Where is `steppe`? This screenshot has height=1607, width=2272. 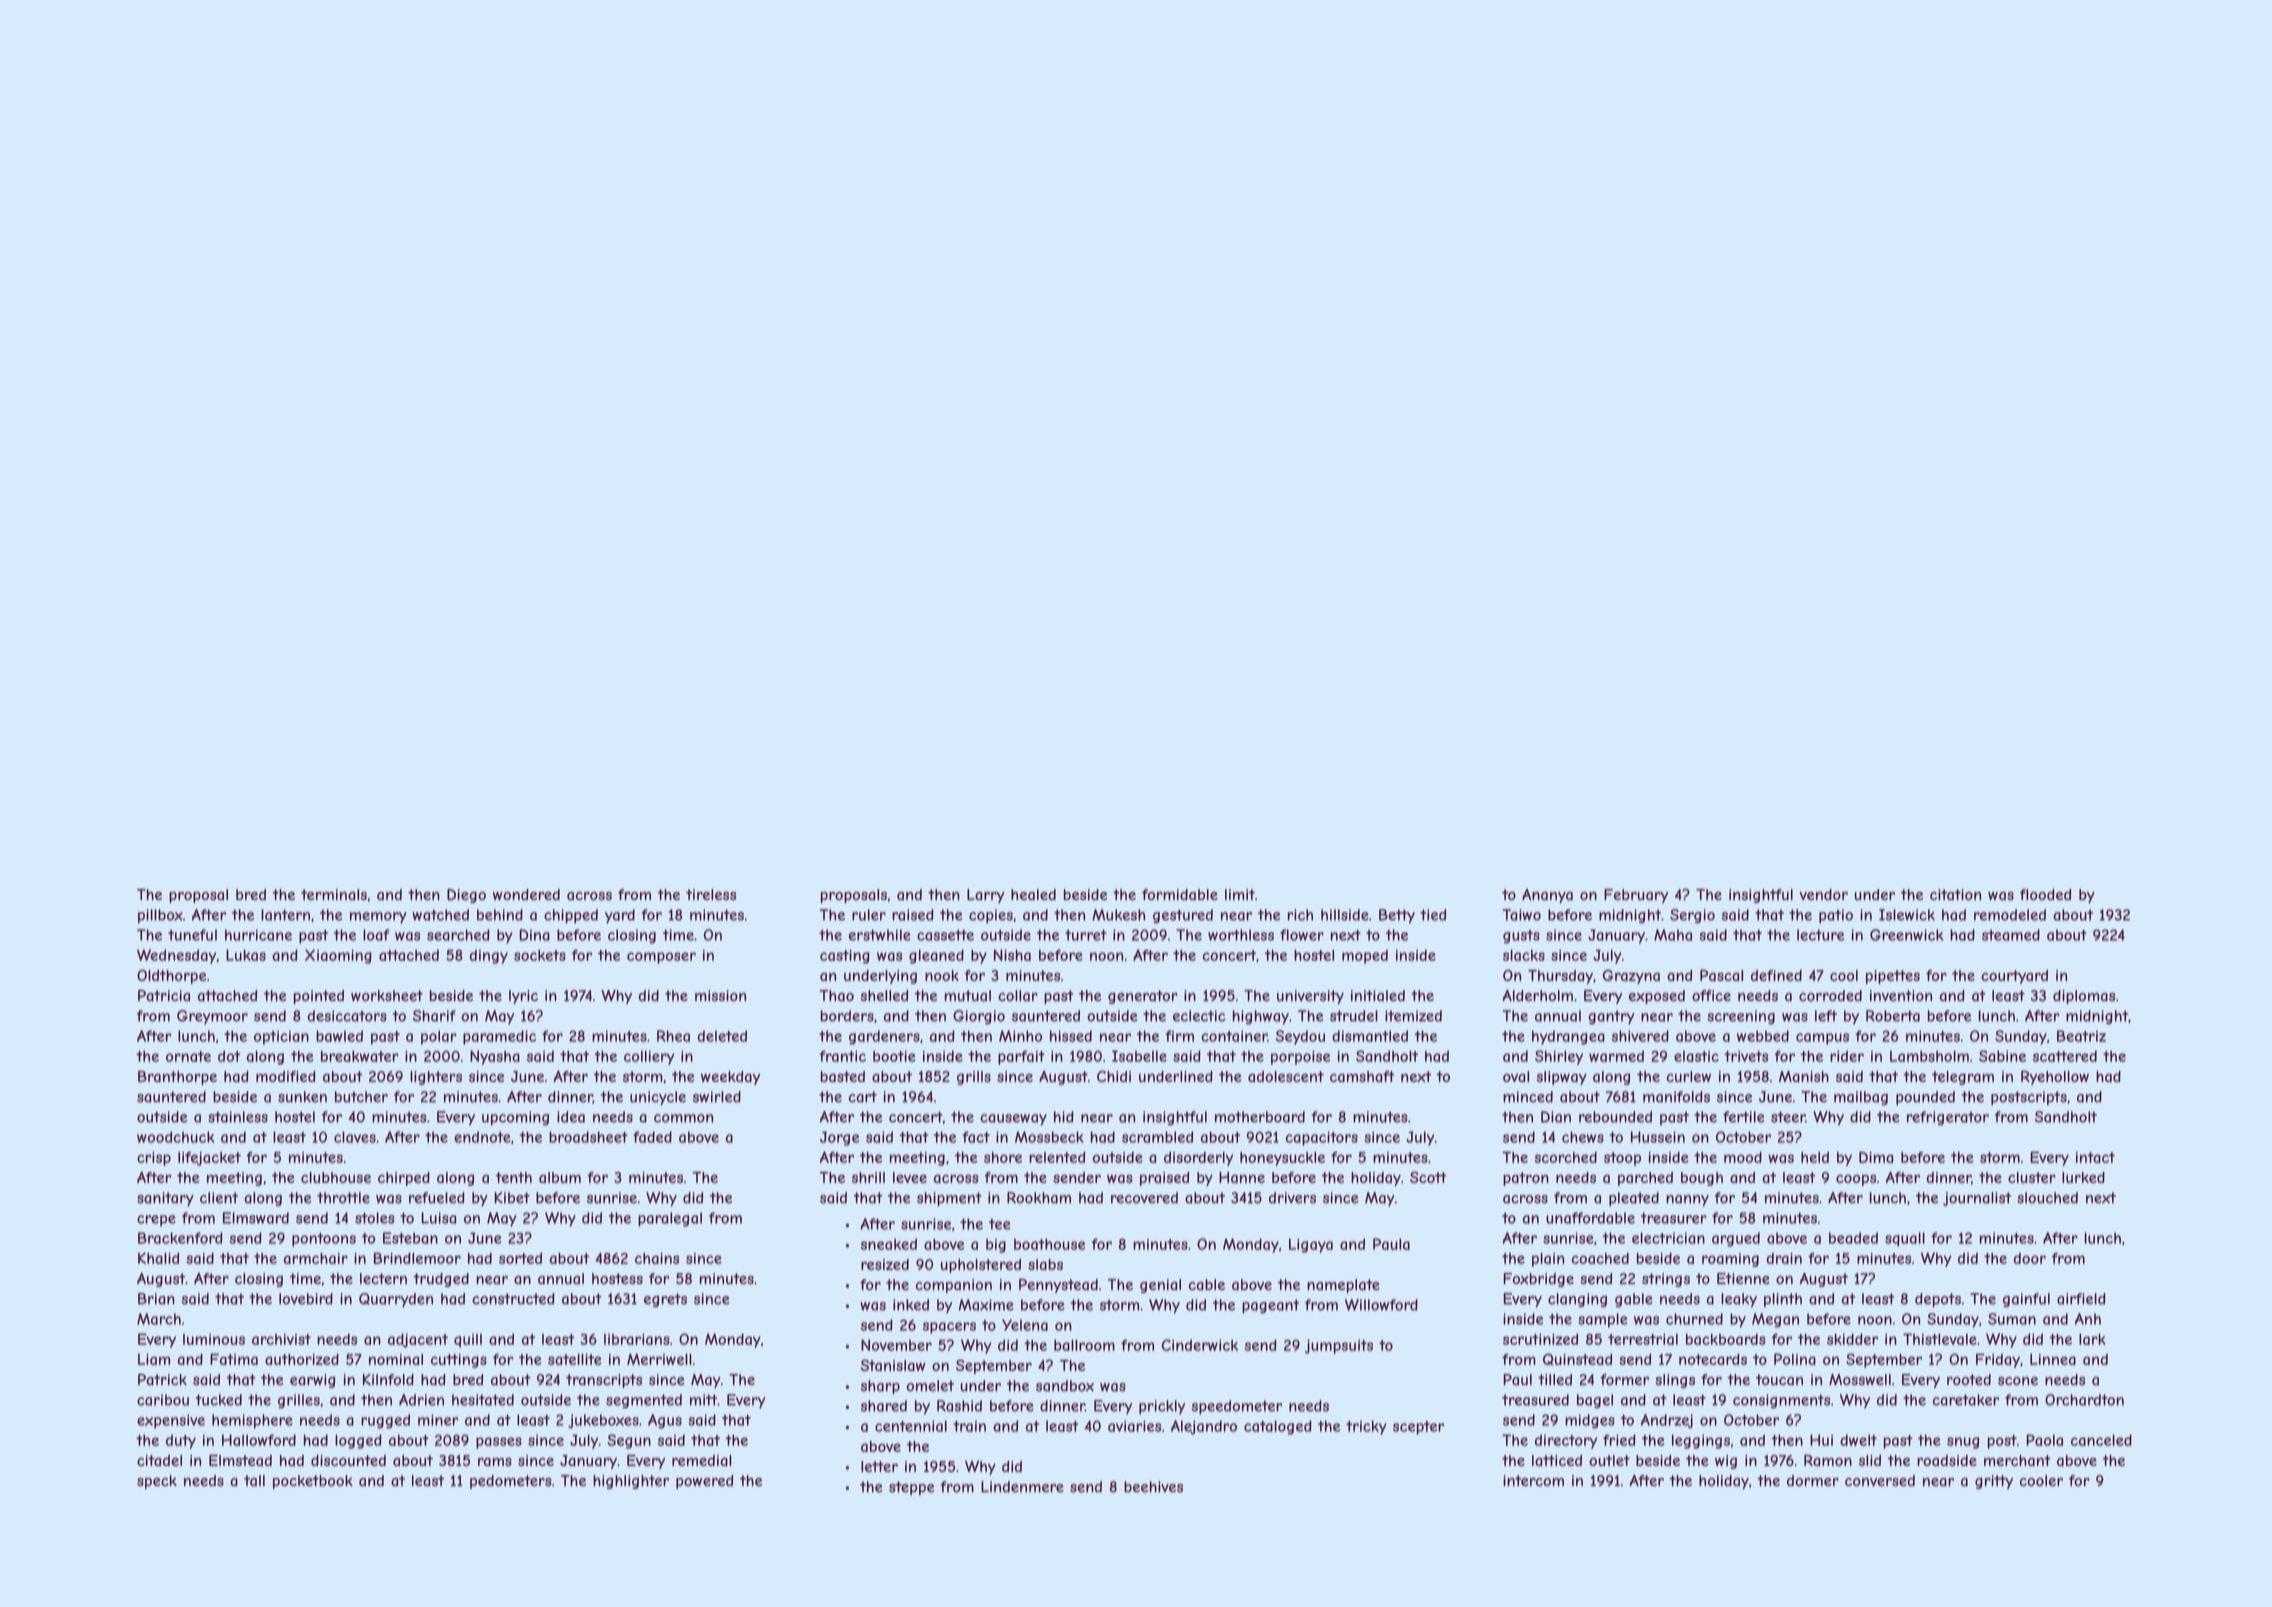 steppe is located at coordinates (911, 1488).
